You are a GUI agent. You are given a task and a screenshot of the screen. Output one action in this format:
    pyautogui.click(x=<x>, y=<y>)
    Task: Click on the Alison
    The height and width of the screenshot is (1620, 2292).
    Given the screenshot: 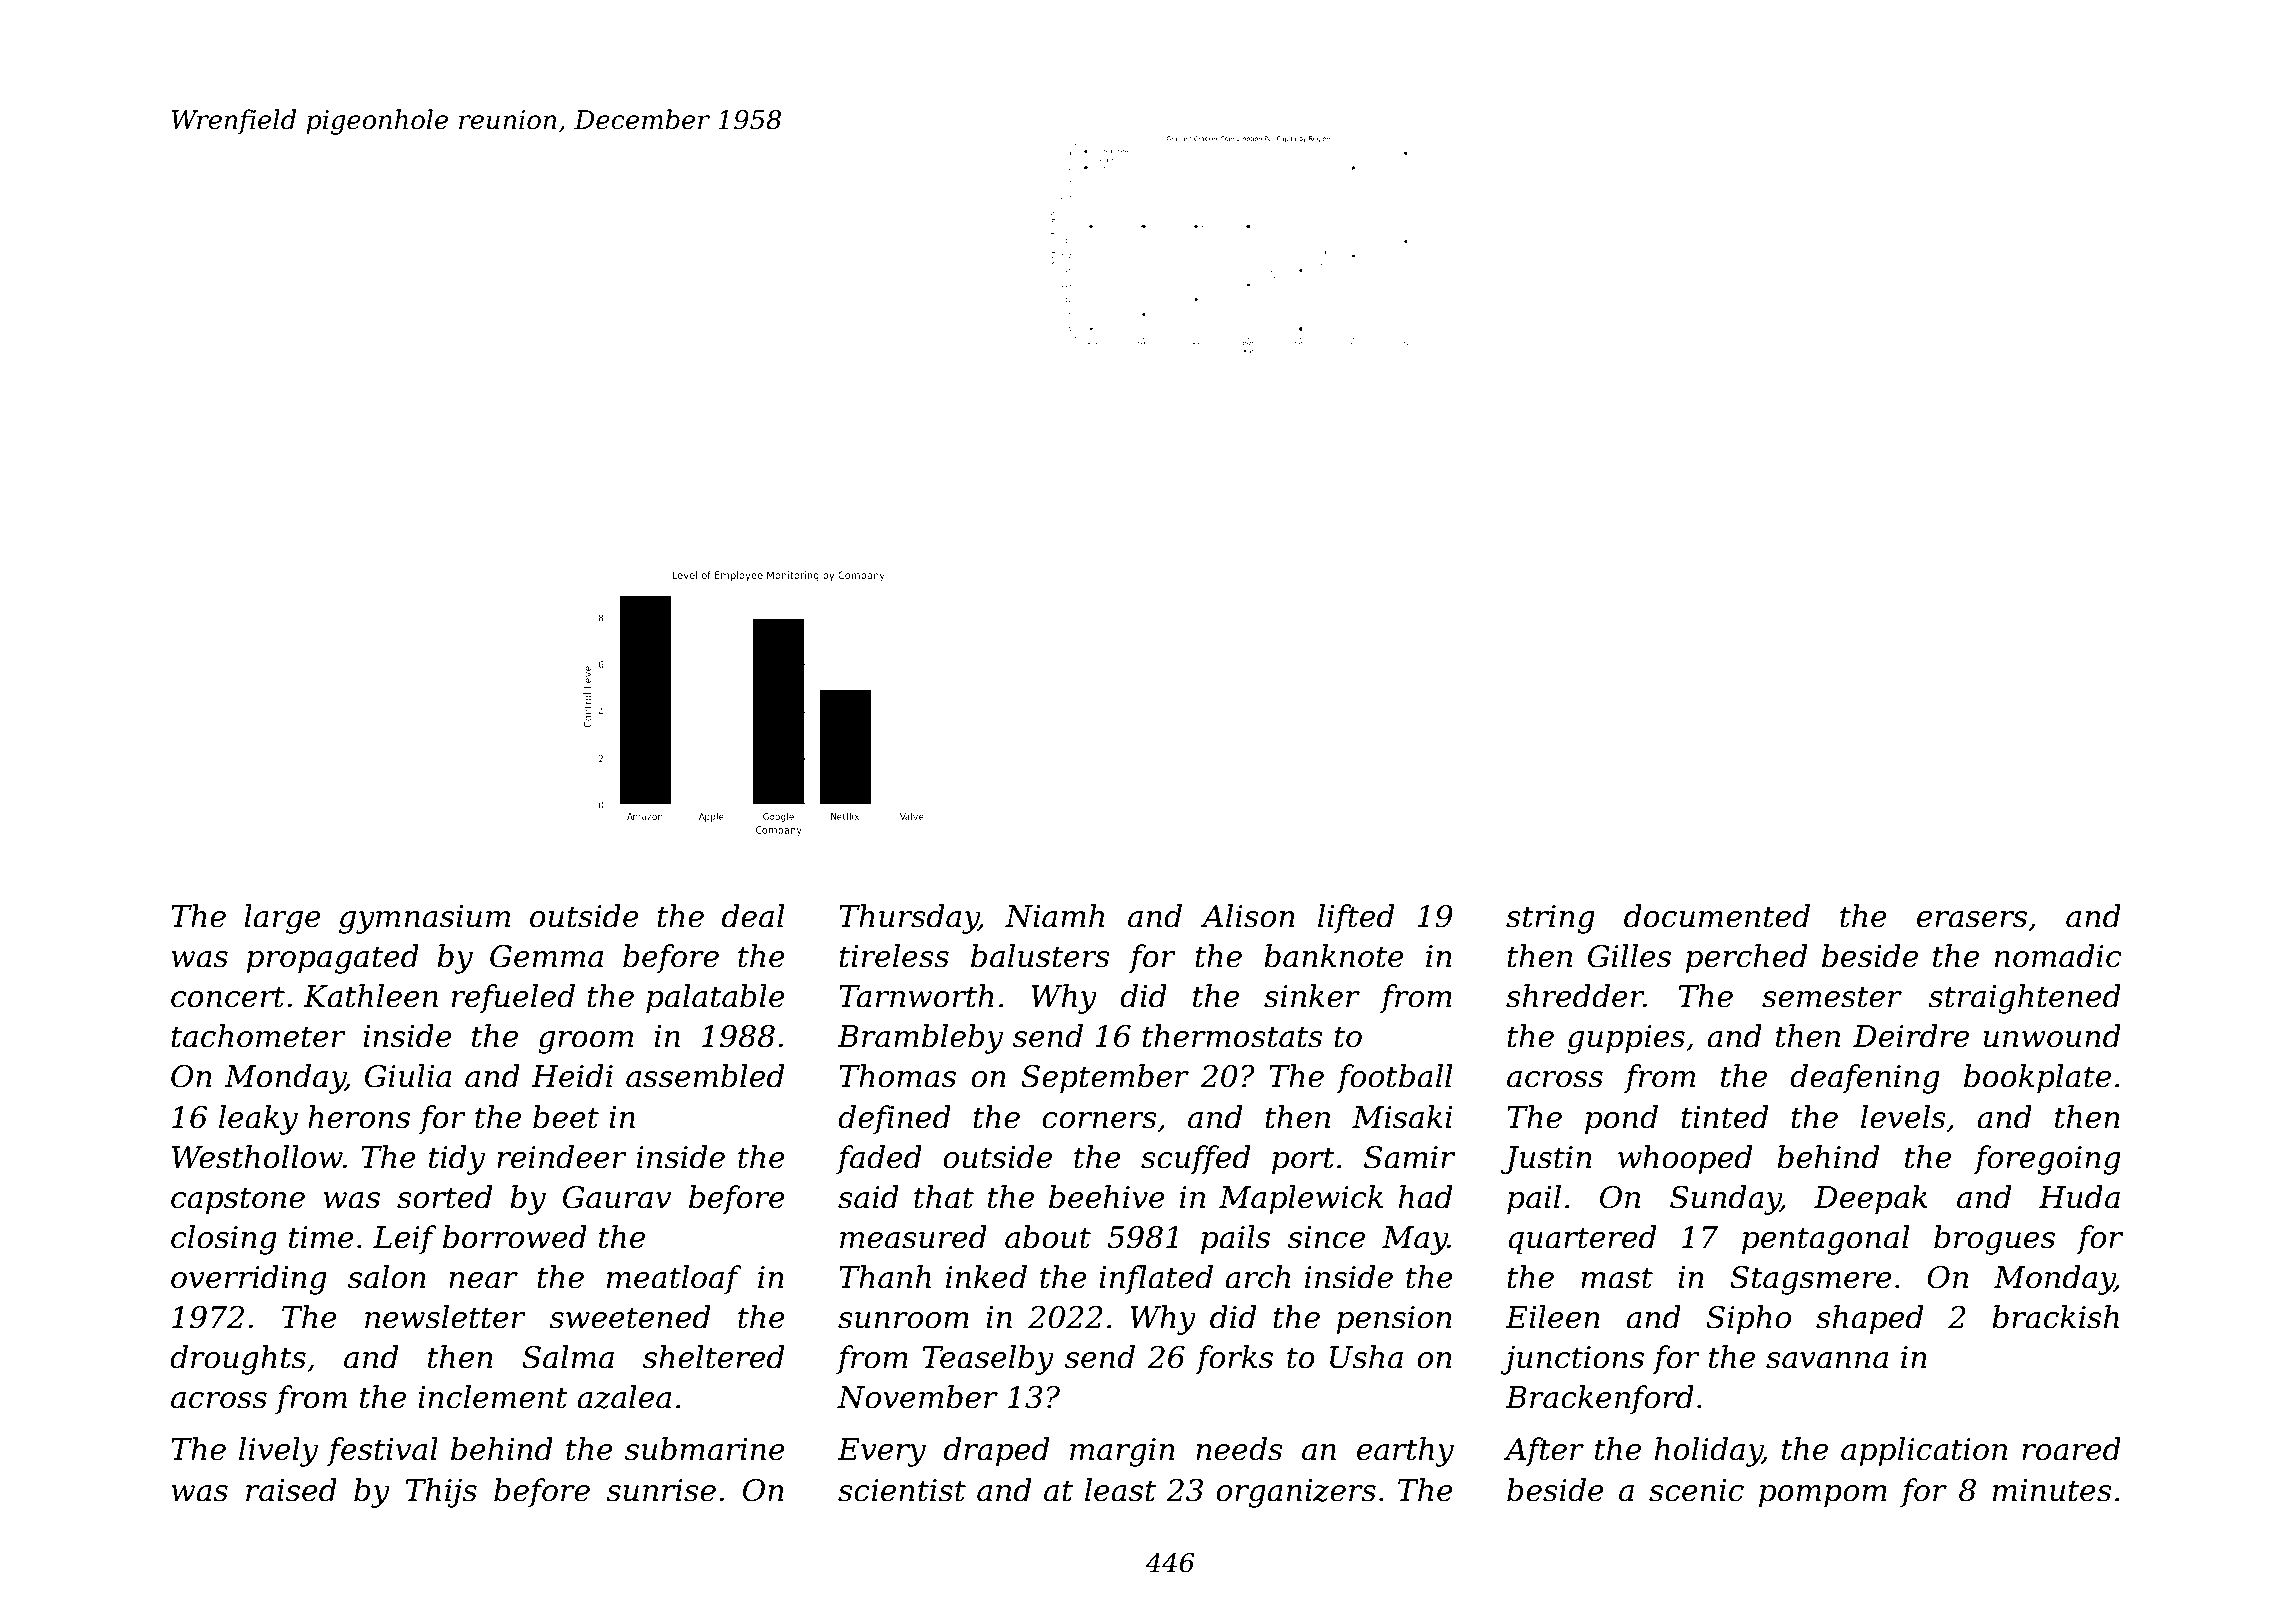 What is the action you would take?
    pyautogui.click(x=1247, y=916)
